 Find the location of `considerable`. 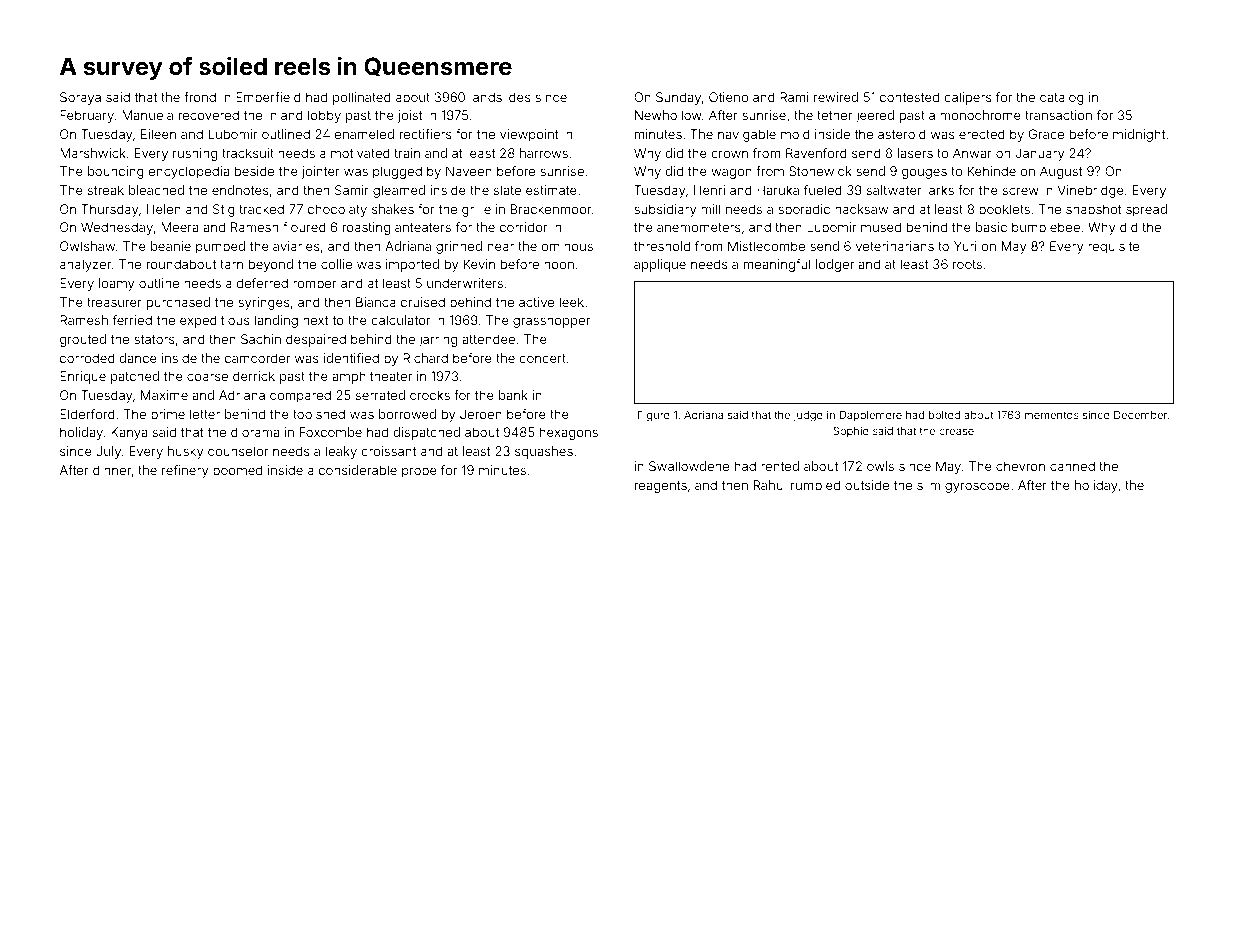

considerable is located at coordinates (358, 470).
